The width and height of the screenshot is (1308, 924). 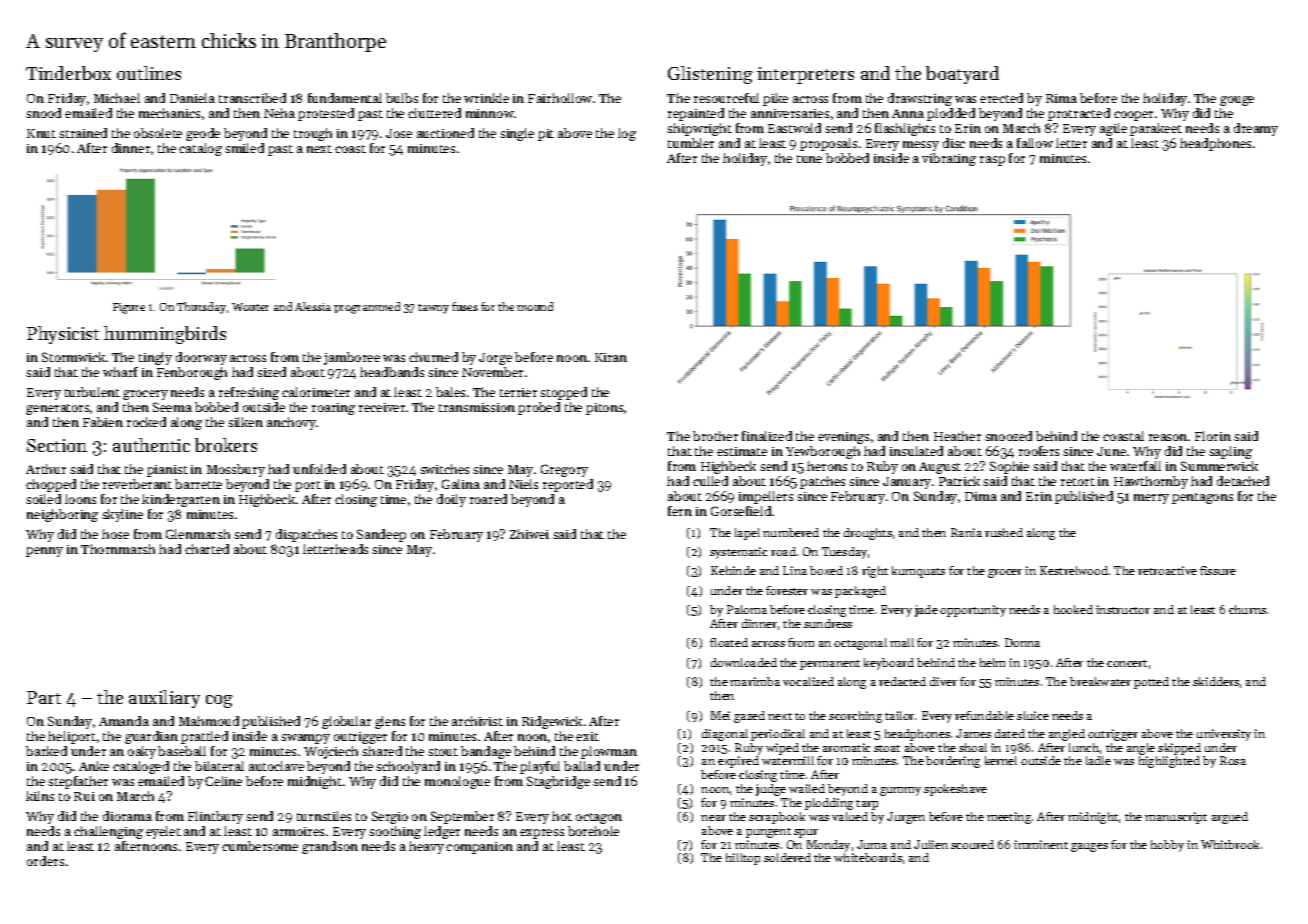 I want to click on dreamy, so click(x=1256, y=129).
